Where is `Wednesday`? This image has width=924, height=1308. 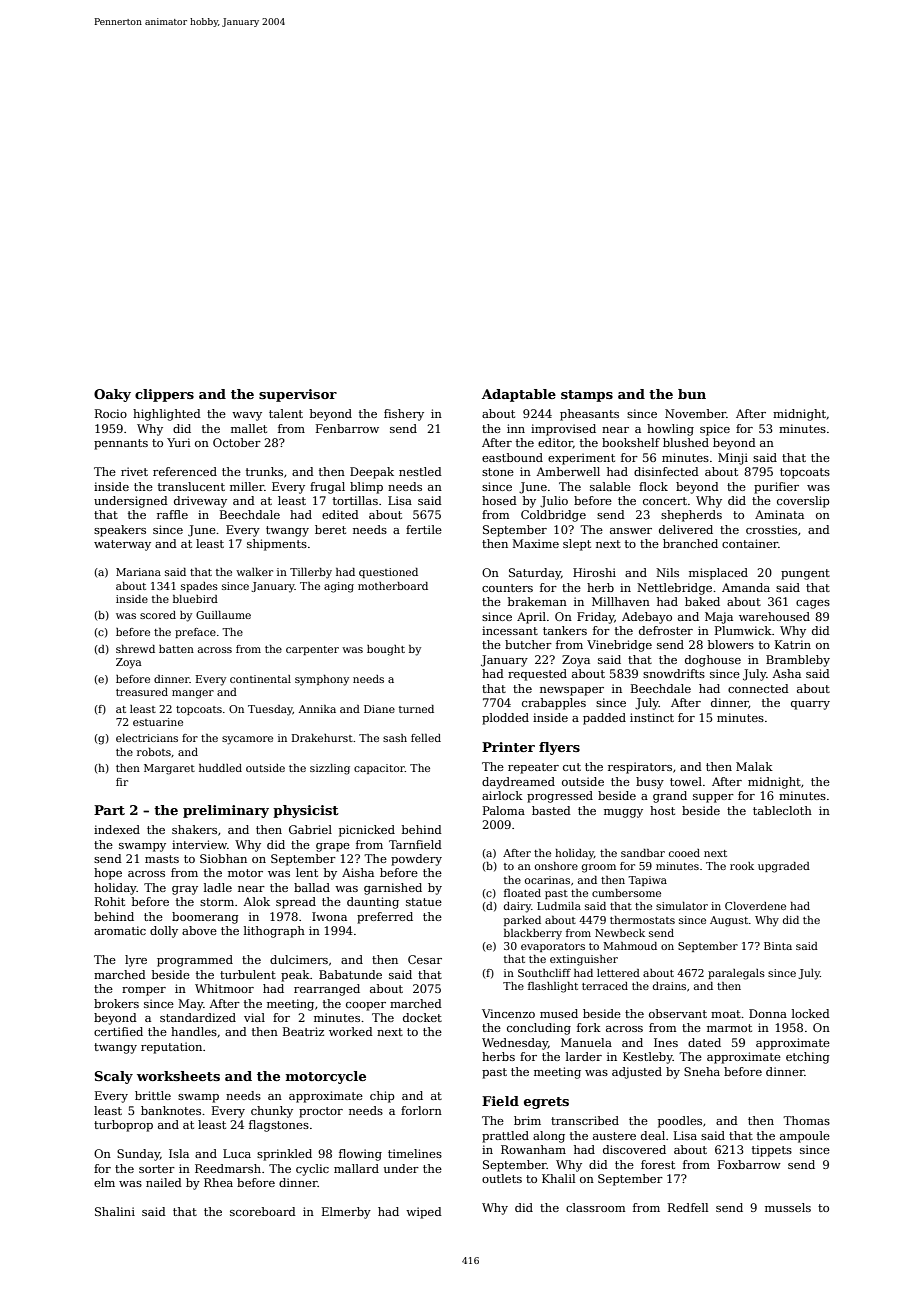 Wednesday is located at coordinates (515, 1044).
